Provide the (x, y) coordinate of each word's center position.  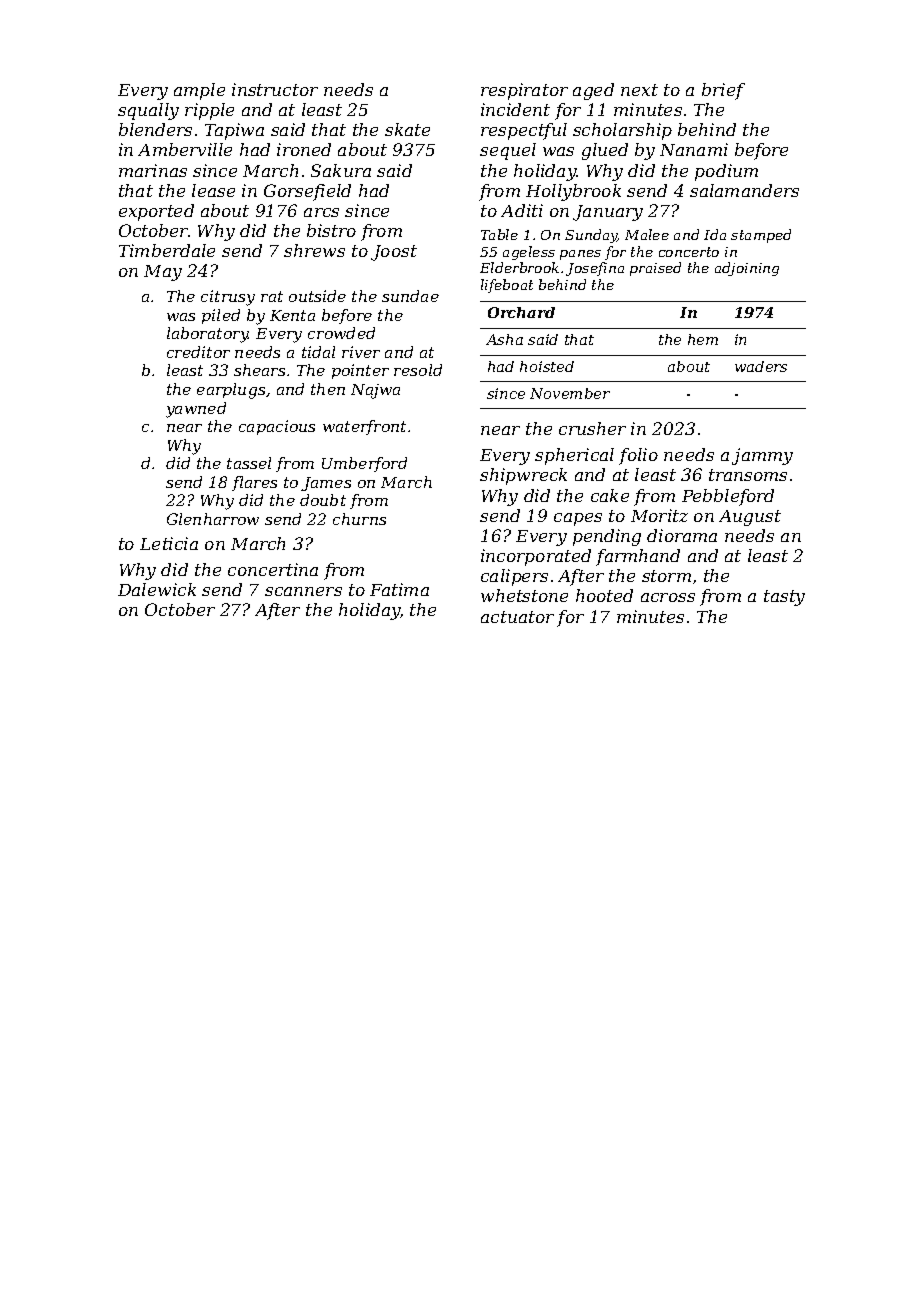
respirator (524, 91)
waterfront (364, 427)
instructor (275, 89)
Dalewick (157, 589)
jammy (762, 456)
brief (723, 91)
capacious (277, 427)
